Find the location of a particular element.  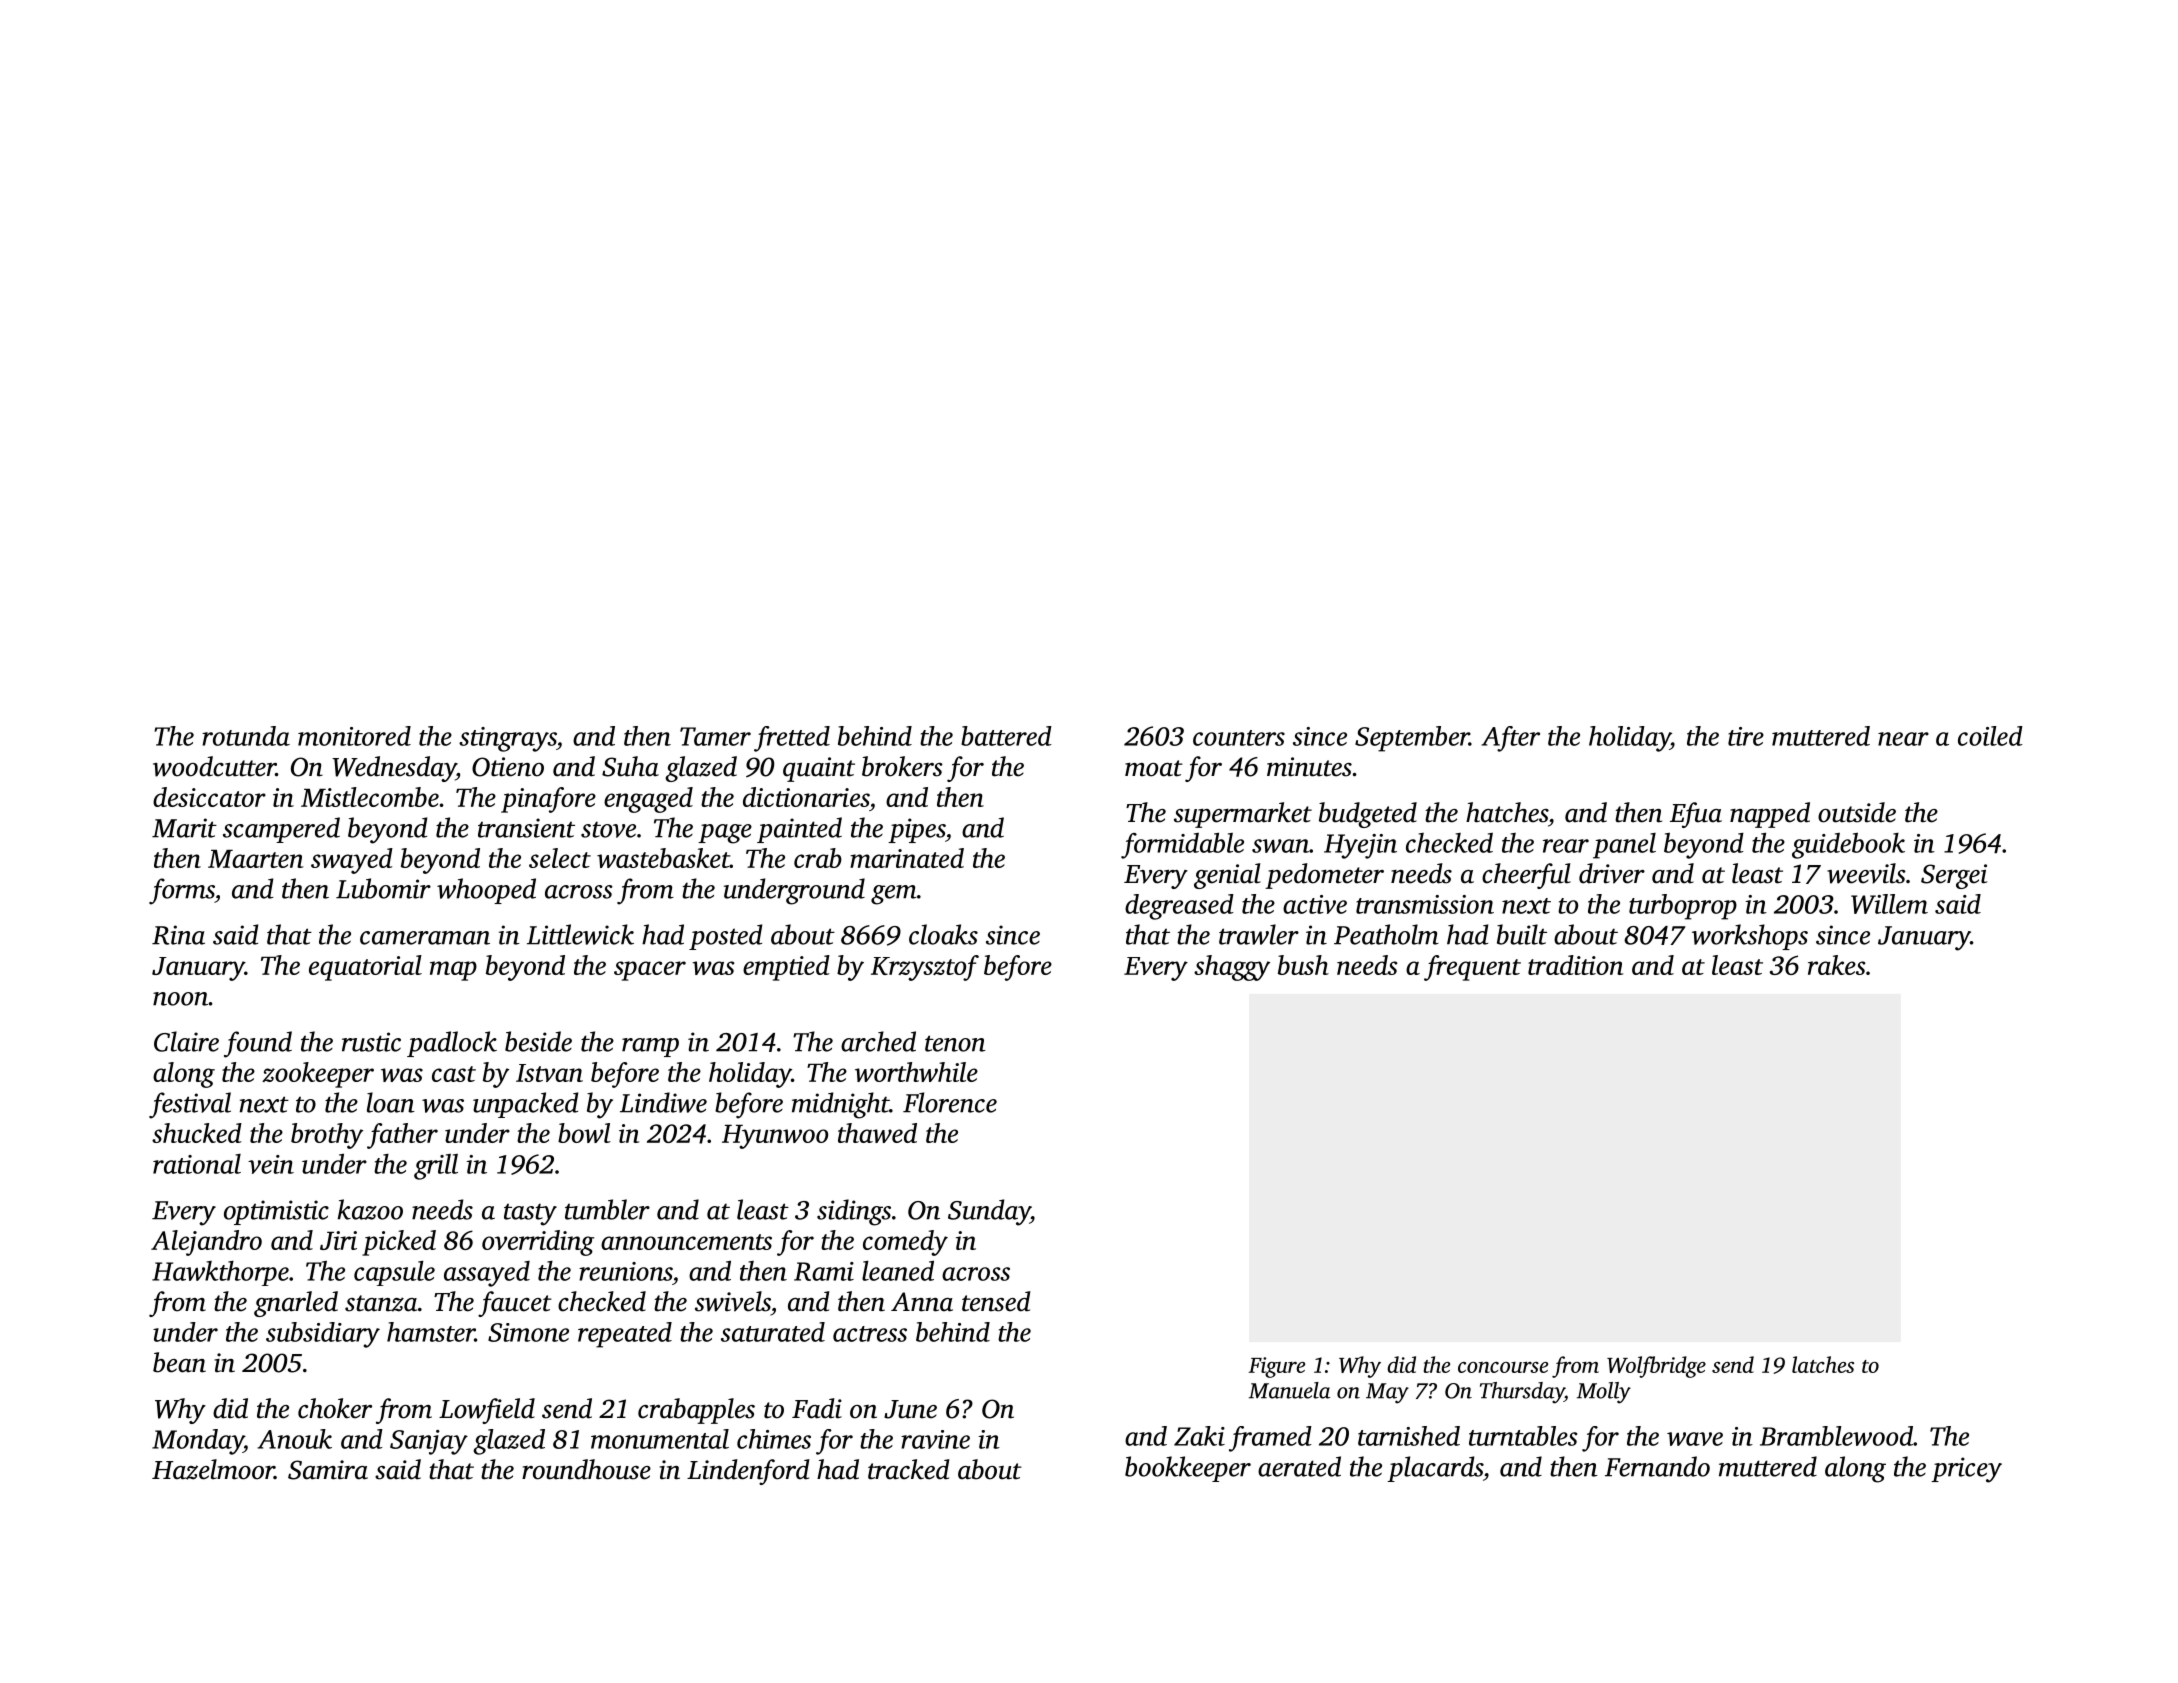

Lowfield is located at coordinates (487, 1411).
